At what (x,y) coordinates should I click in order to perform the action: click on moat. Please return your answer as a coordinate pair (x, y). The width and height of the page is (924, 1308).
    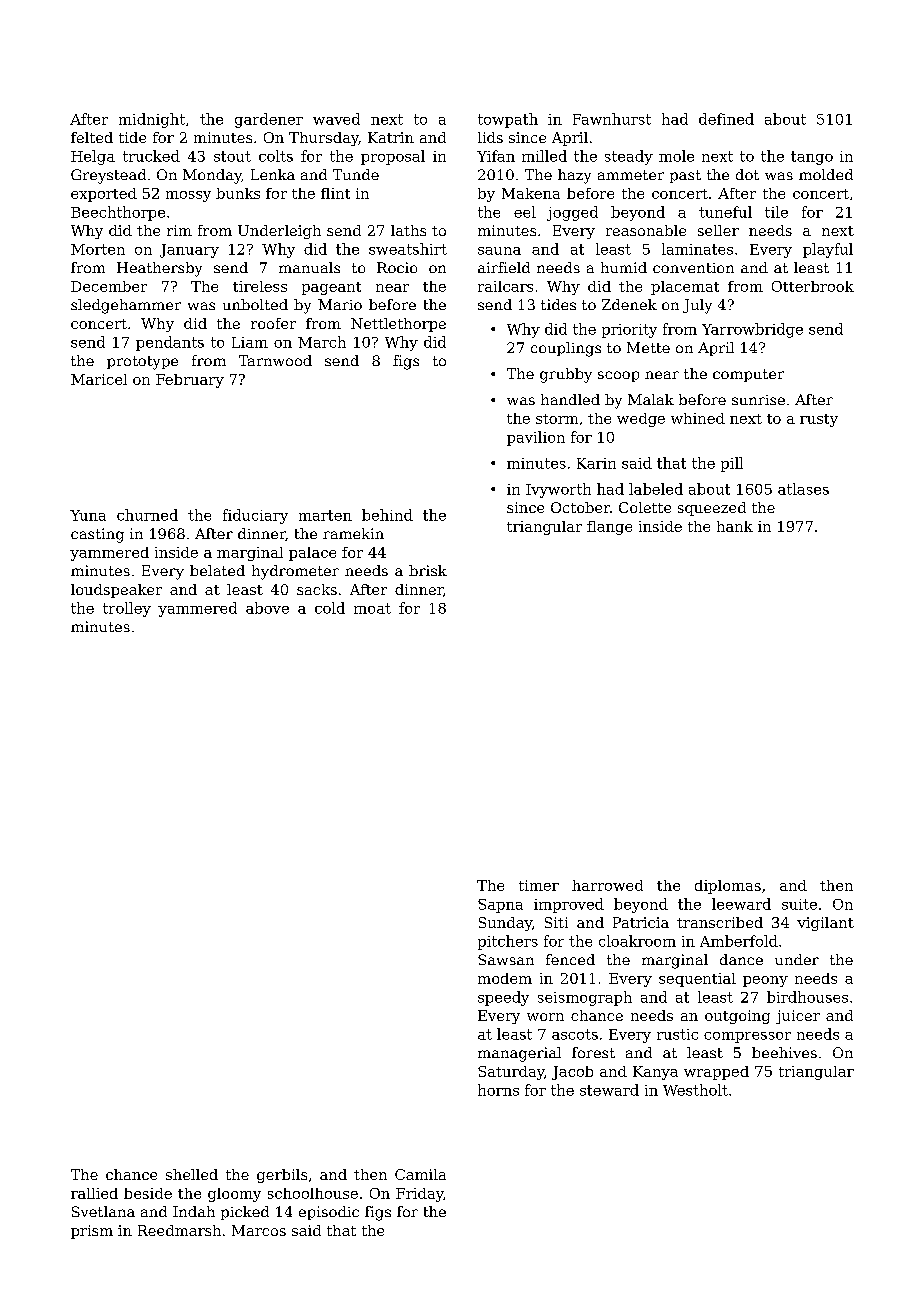
    Looking at the image, I should click on (372, 608).
